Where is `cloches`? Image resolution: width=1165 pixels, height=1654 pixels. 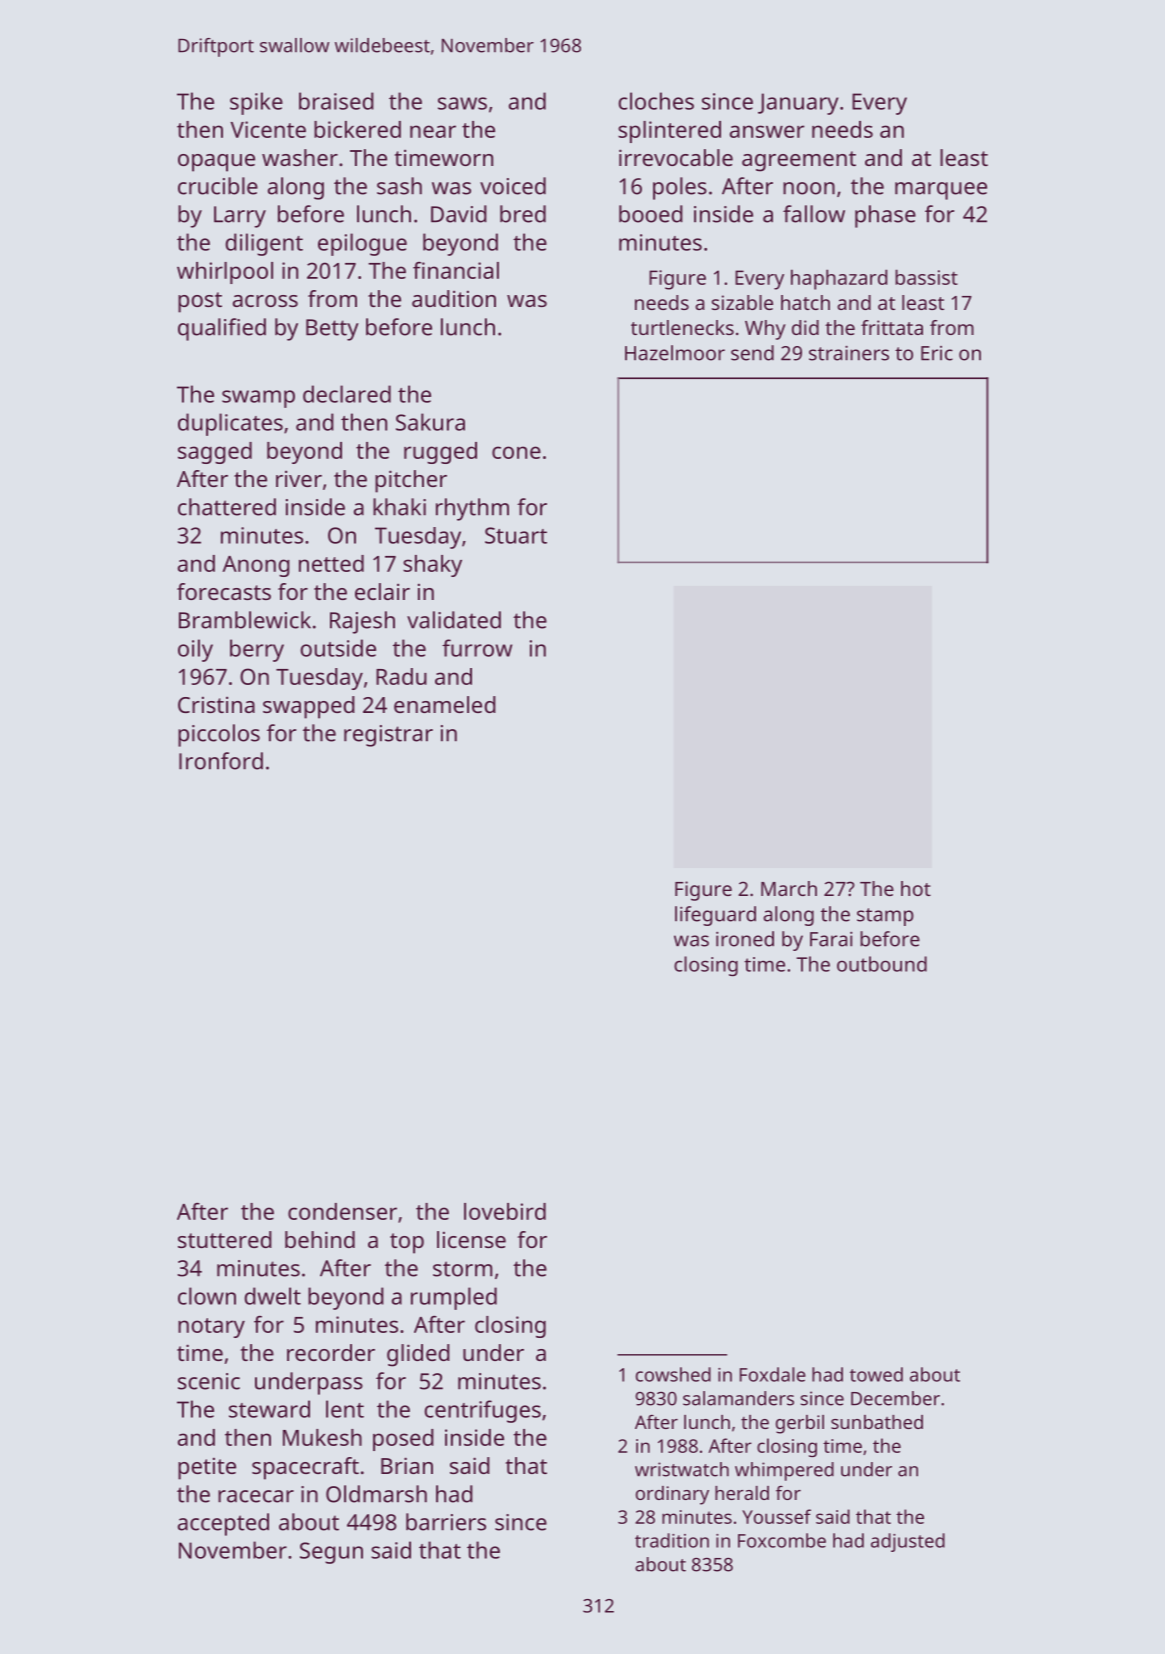 cloches is located at coordinates (656, 101).
